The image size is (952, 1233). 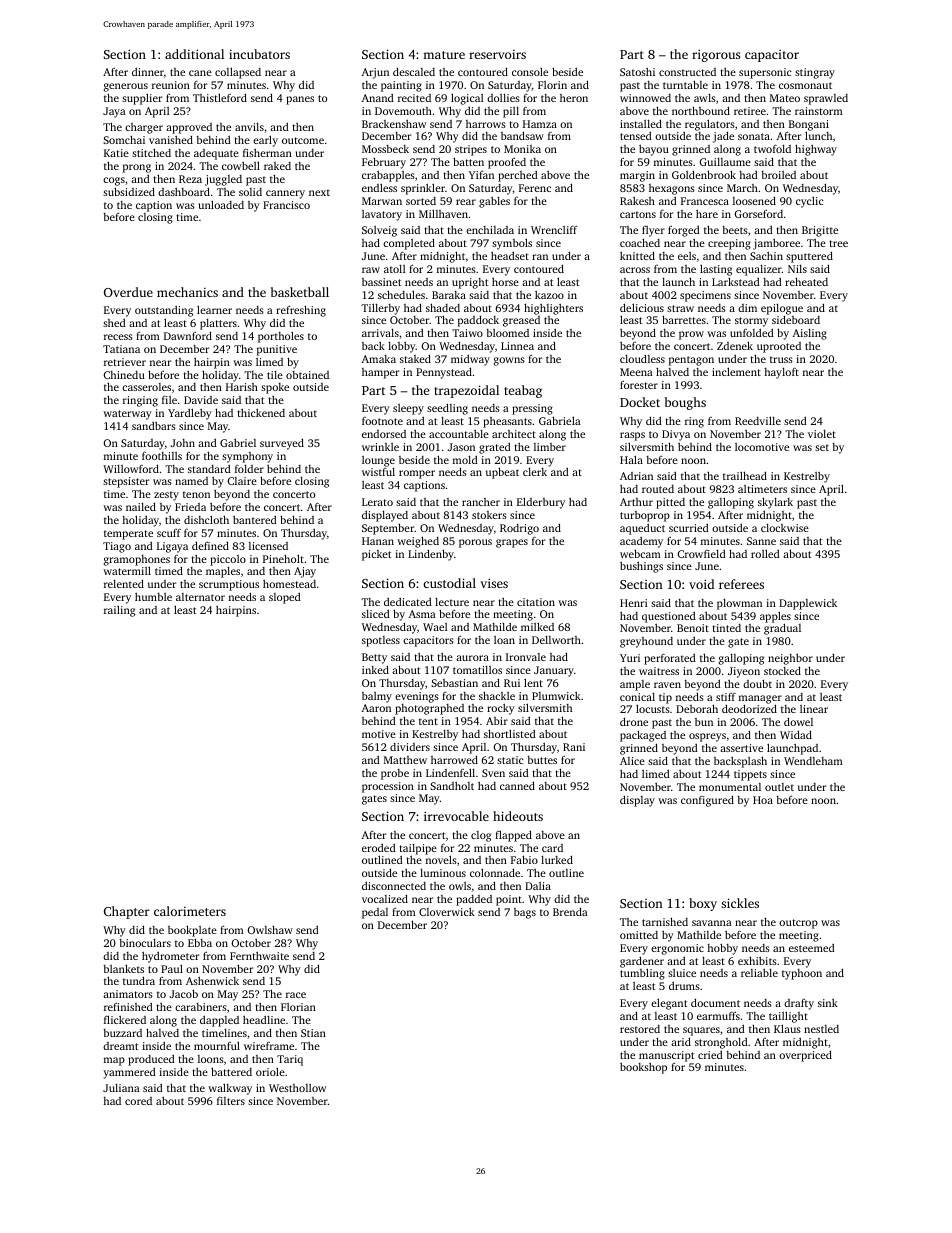 I want to click on additional, so click(x=194, y=54).
